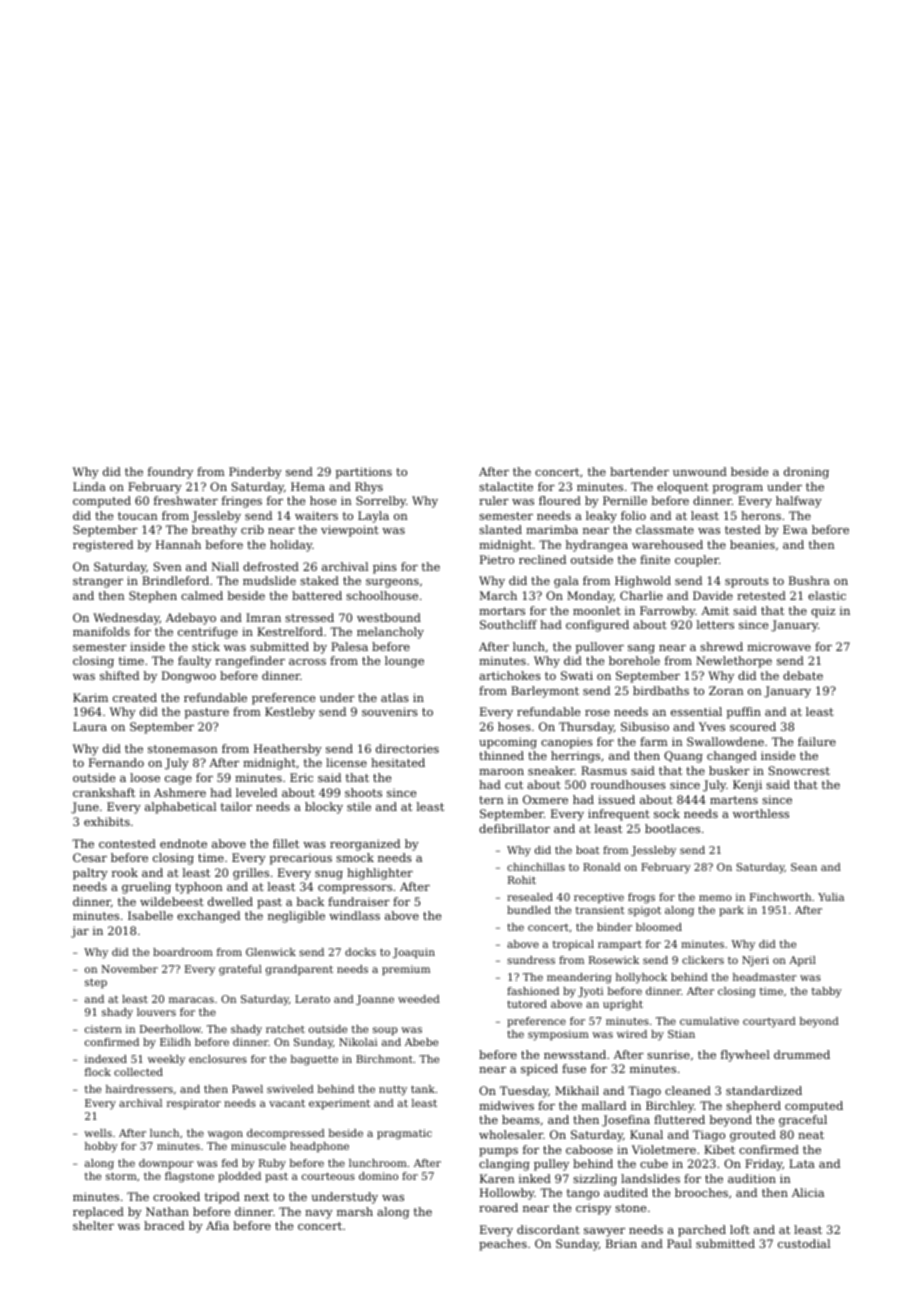  Describe the element at coordinates (375, 1000) in the page. I see `Joanne` at that location.
